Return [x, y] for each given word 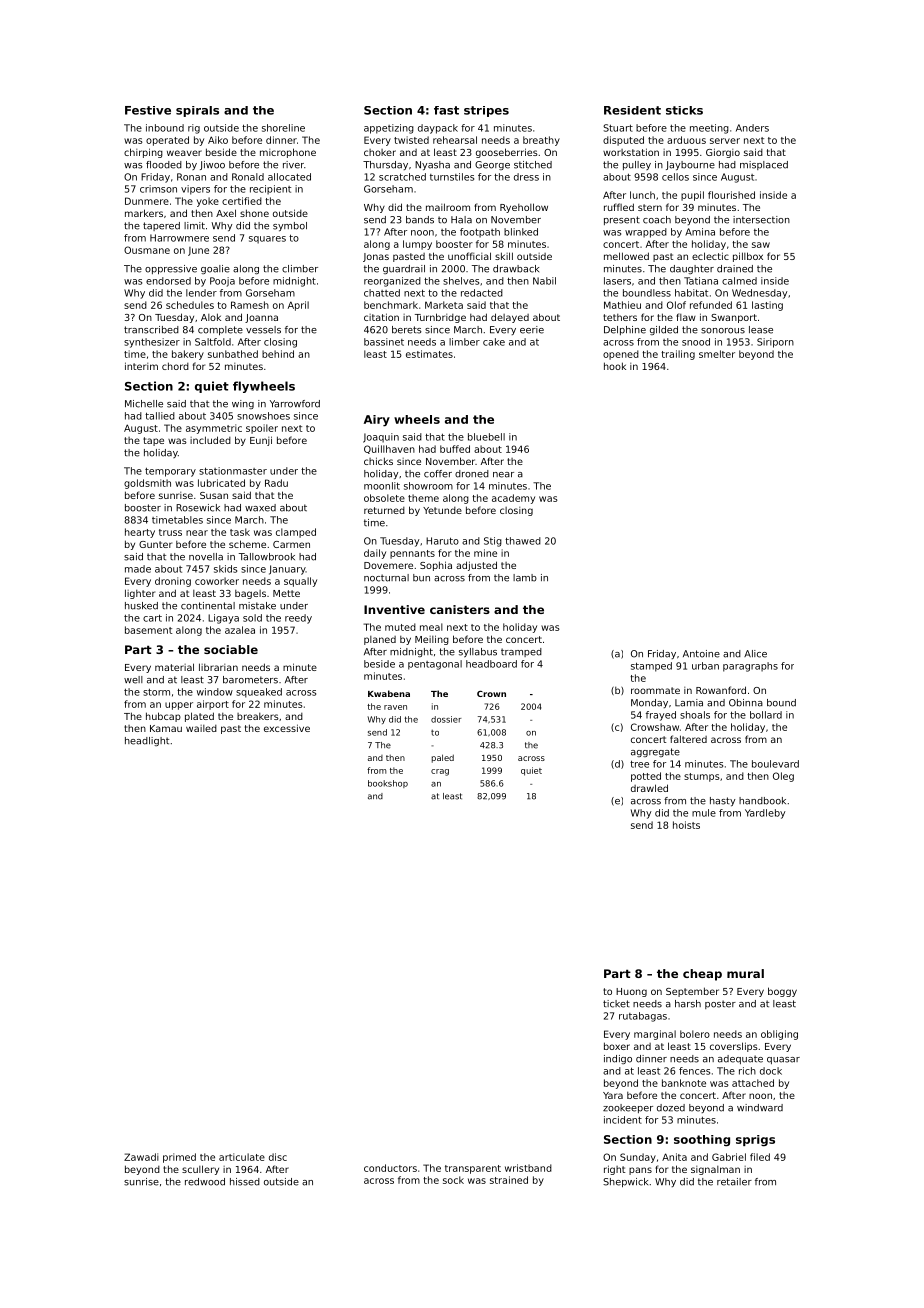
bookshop [388, 784]
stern [650, 207]
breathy [541, 141]
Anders [752, 128]
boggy [782, 992]
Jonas [376, 257]
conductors [390, 1168]
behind [278, 354]
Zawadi [141, 1157]
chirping [143, 153]
